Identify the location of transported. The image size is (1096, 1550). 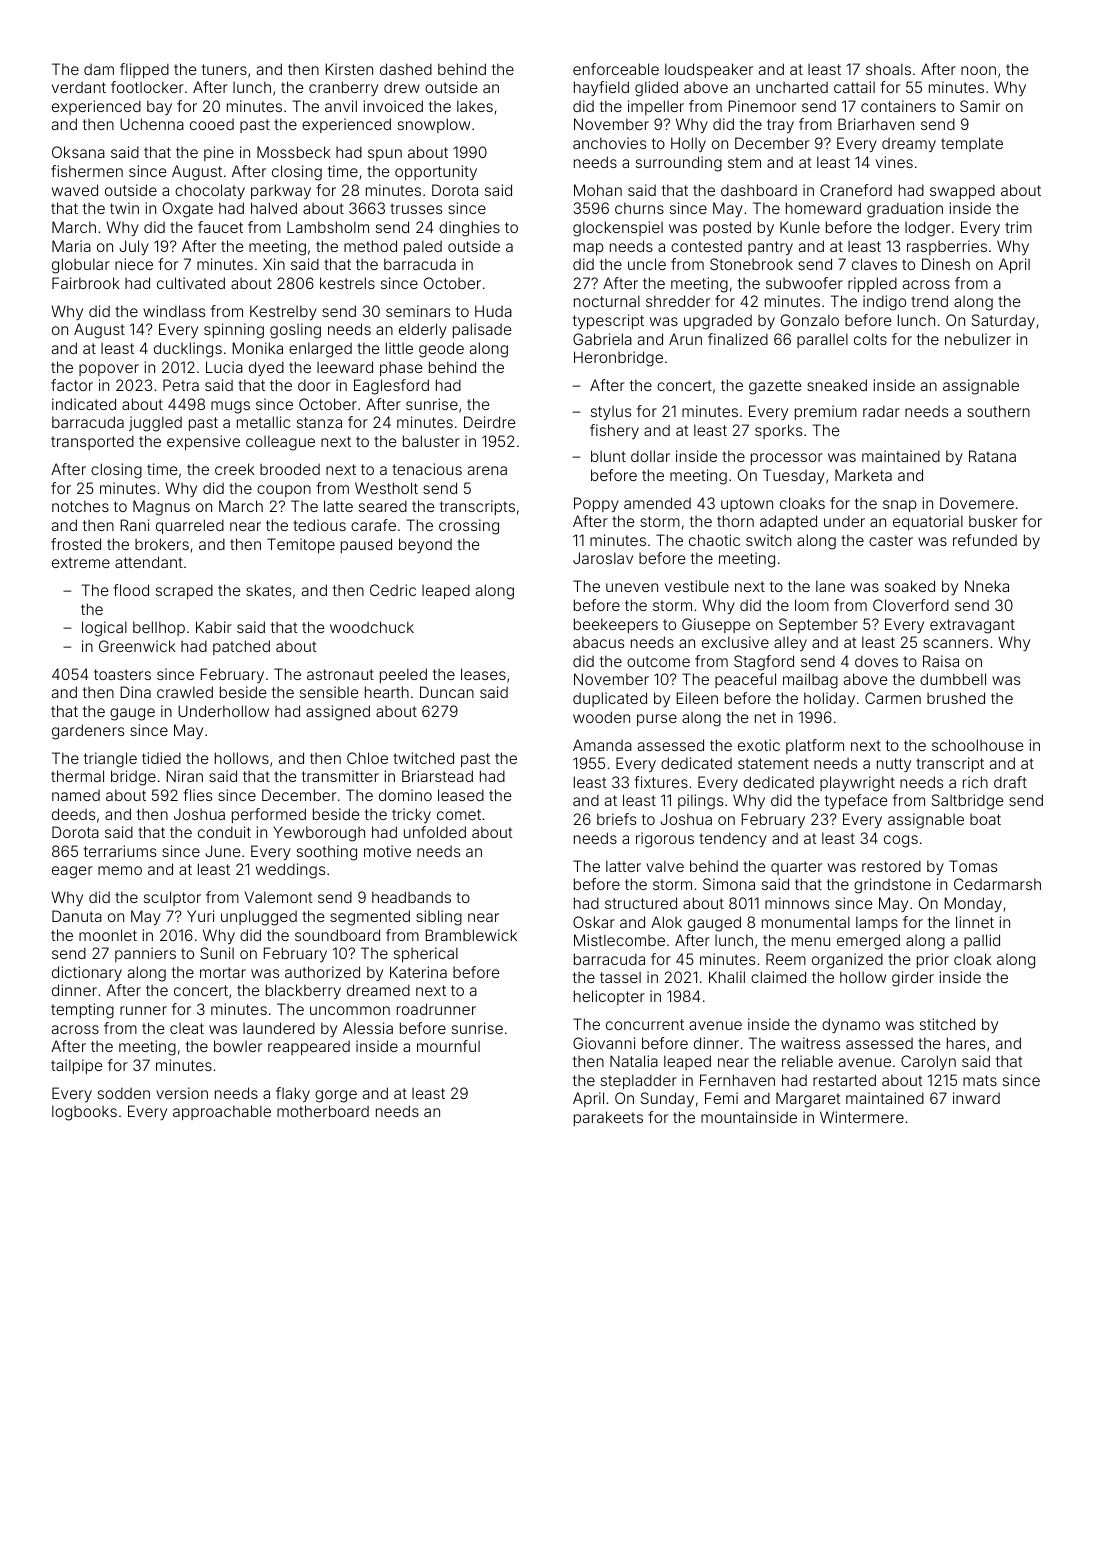
(92, 442).
